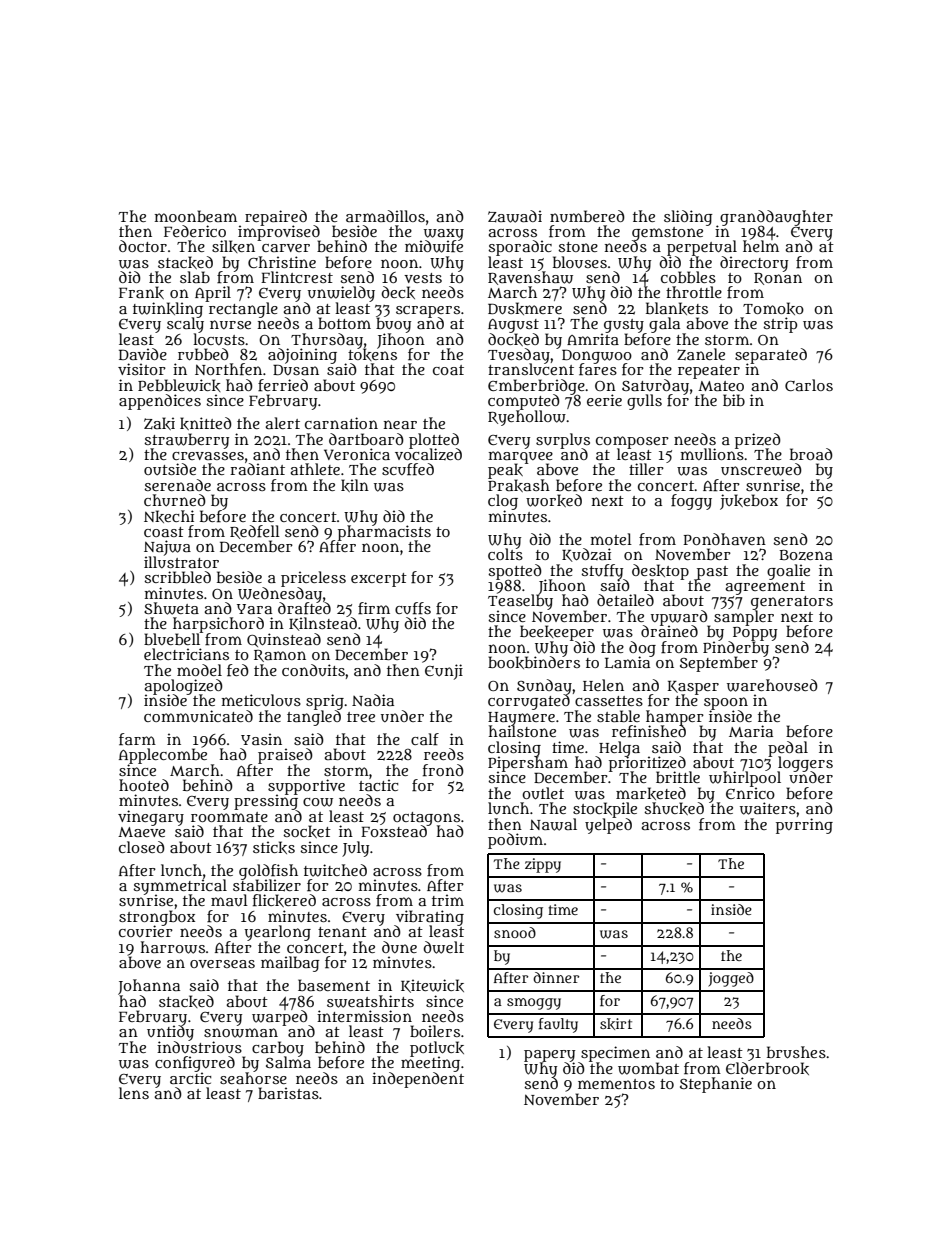 The width and height of the screenshot is (952, 1233). Describe the element at coordinates (664, 325) in the screenshot. I see `gala` at that location.
